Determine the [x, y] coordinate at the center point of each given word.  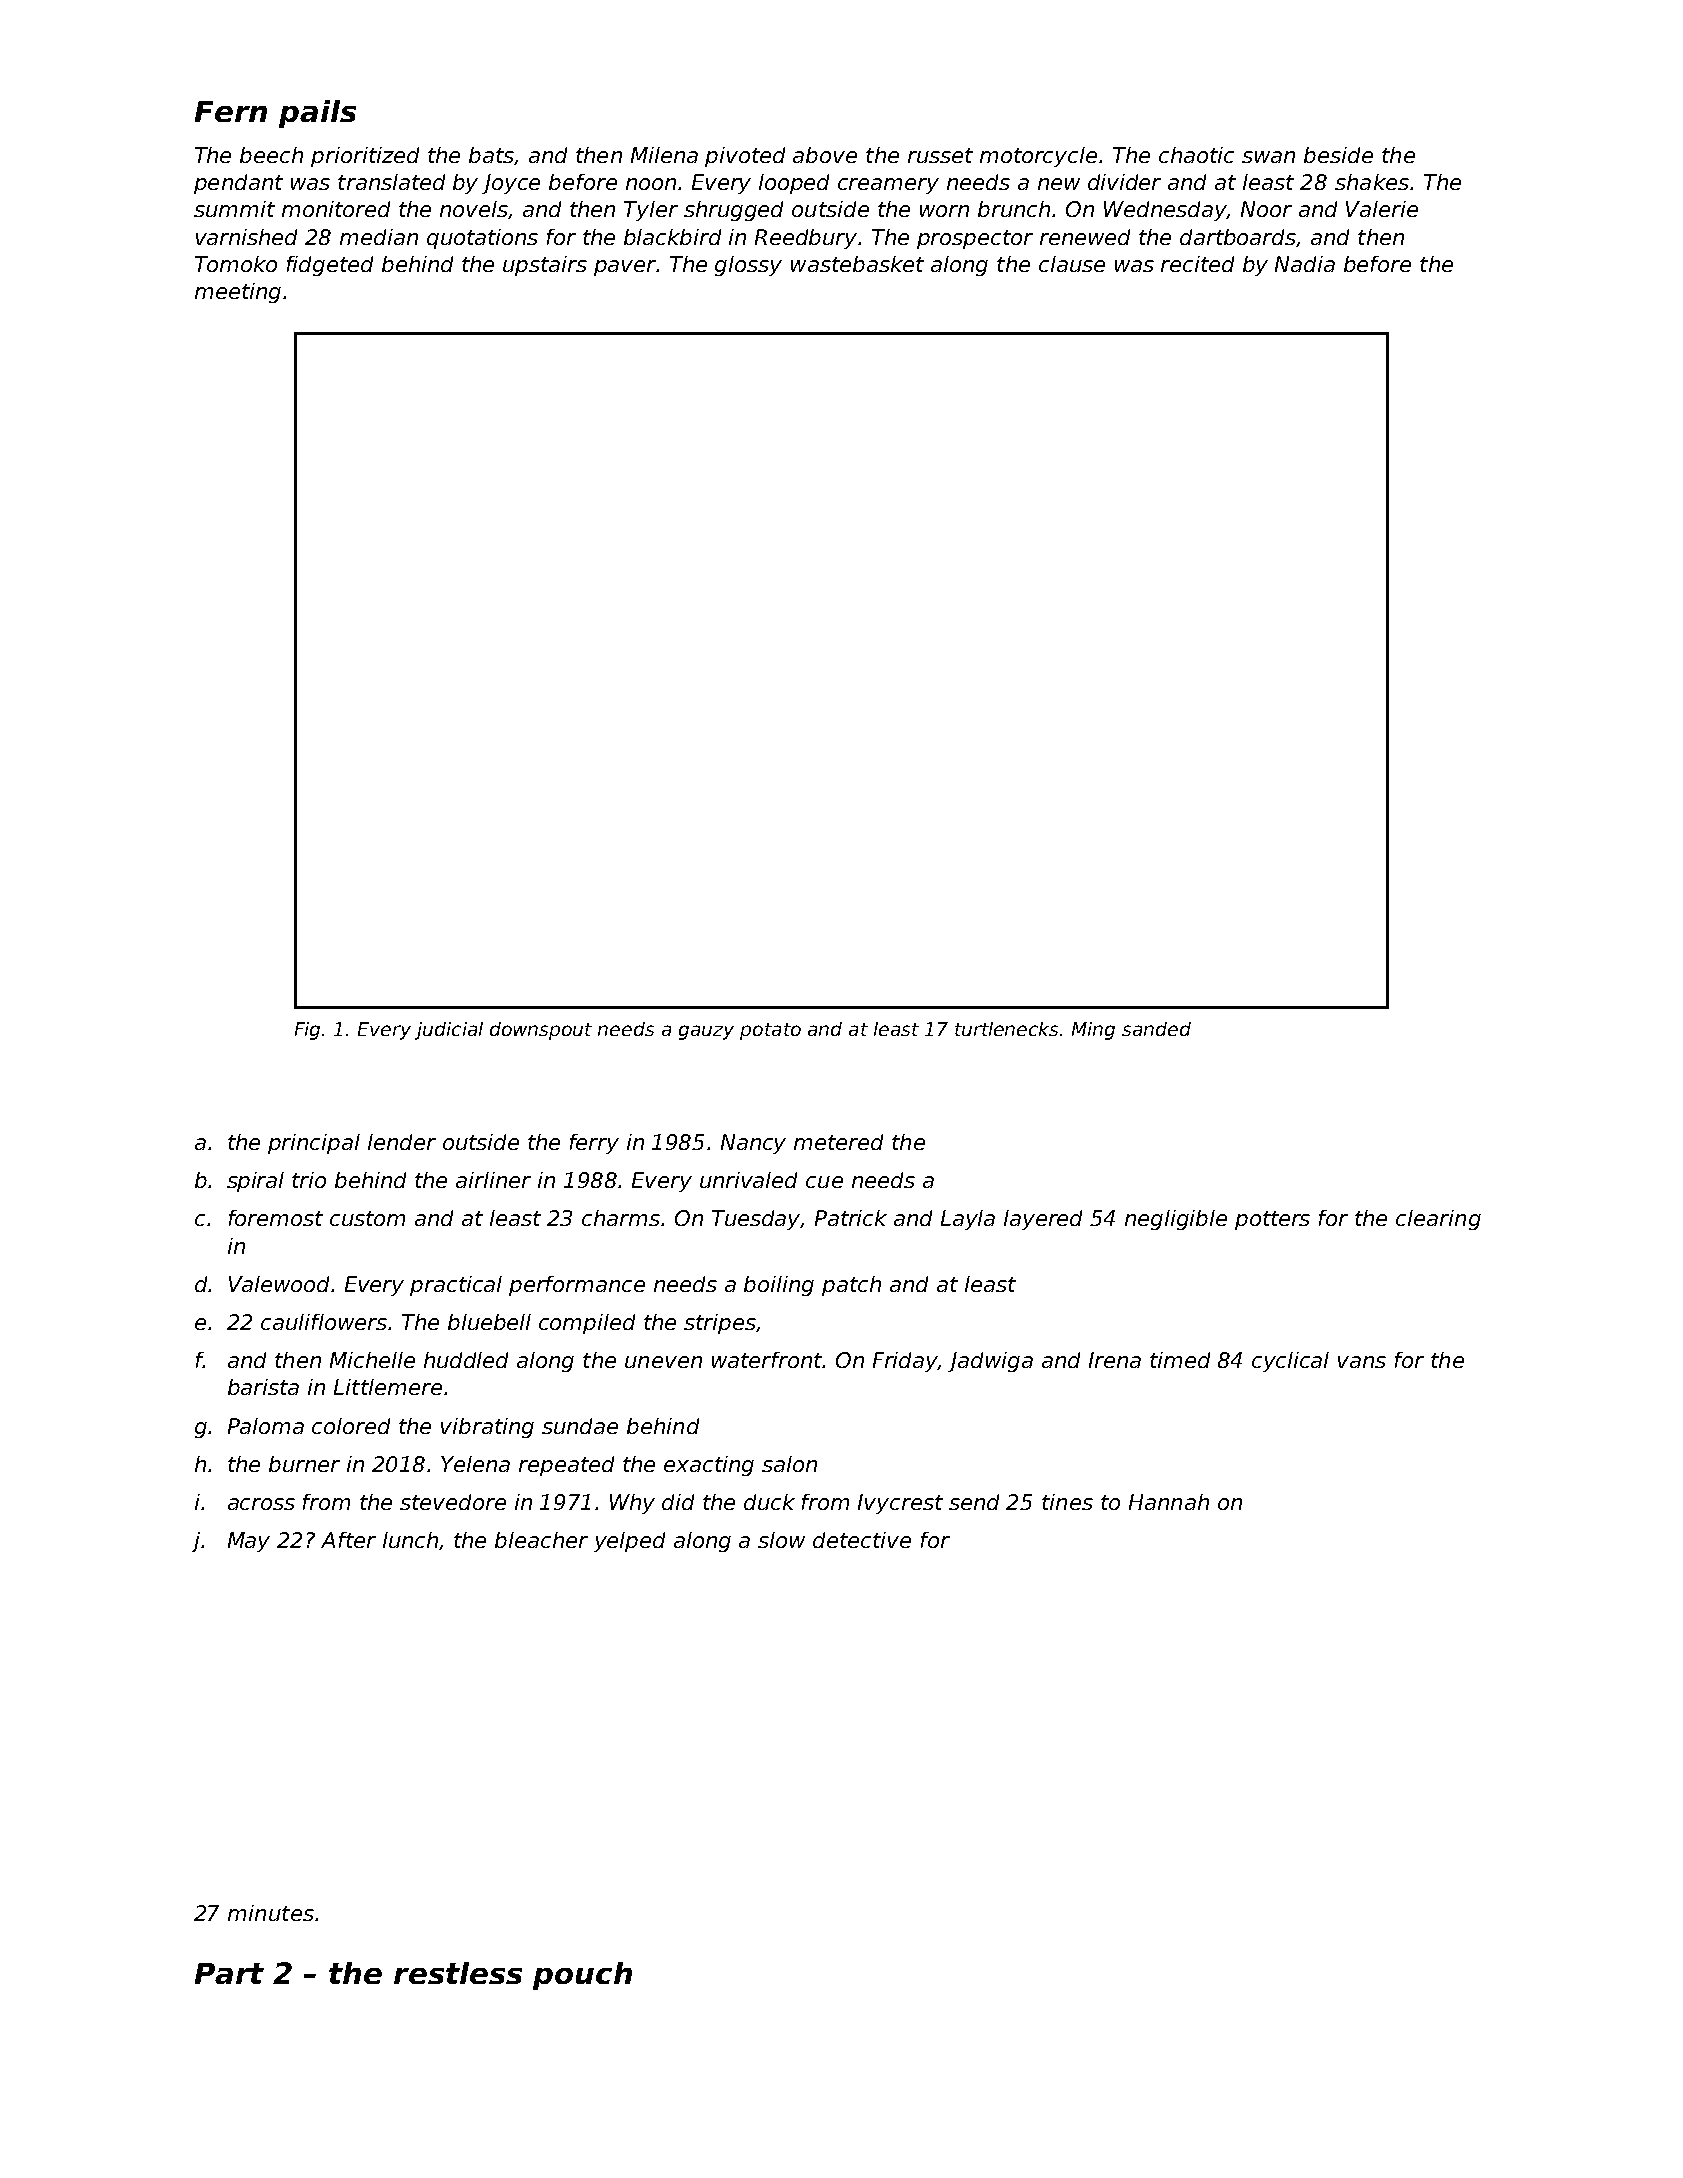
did [678, 1502]
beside [1338, 155]
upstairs [545, 266]
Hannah [1169, 1502]
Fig [309, 1031]
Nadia [1305, 264]
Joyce [511, 184]
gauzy [706, 1032]
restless [458, 1973]
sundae [580, 1426]
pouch [582, 1976]
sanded [1156, 1029]
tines [1067, 1502]
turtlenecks [1006, 1029]
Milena [664, 155]
